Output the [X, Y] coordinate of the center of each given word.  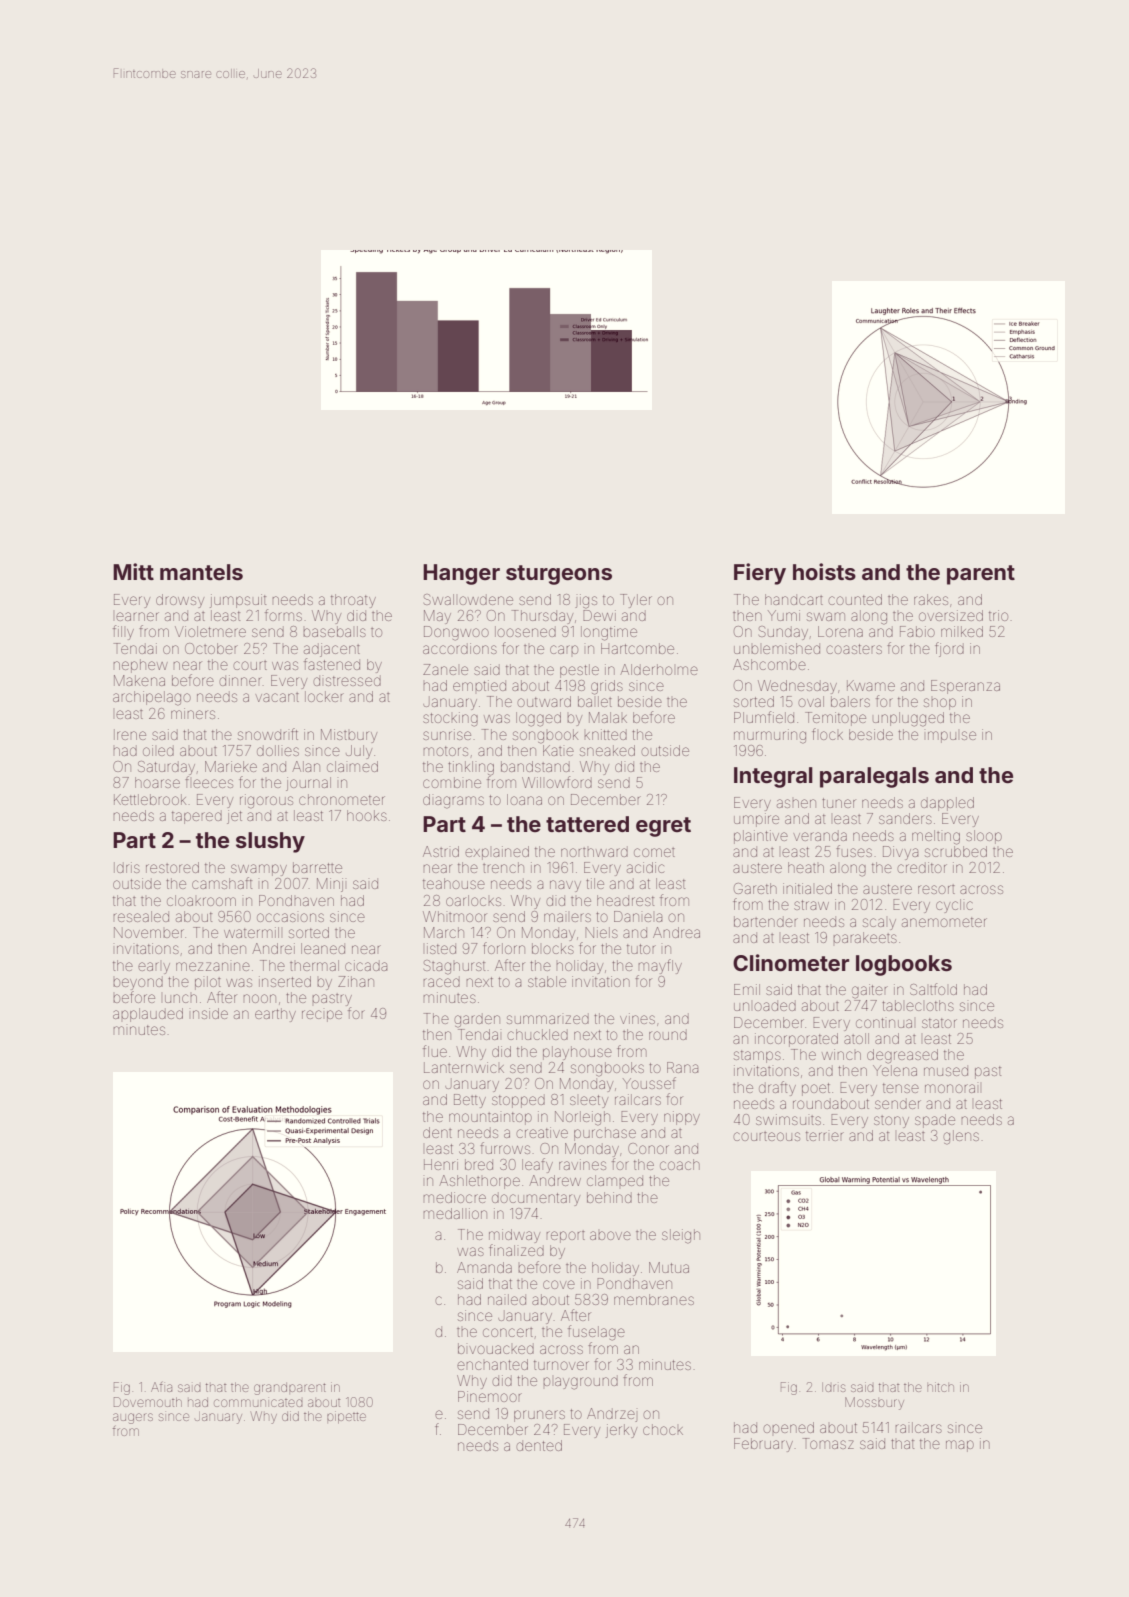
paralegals [874, 777]
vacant [277, 697]
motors [445, 751]
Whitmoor [455, 916]
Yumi [784, 615]
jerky [621, 1431]
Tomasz [828, 1443]
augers [133, 1418]
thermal [314, 965]
